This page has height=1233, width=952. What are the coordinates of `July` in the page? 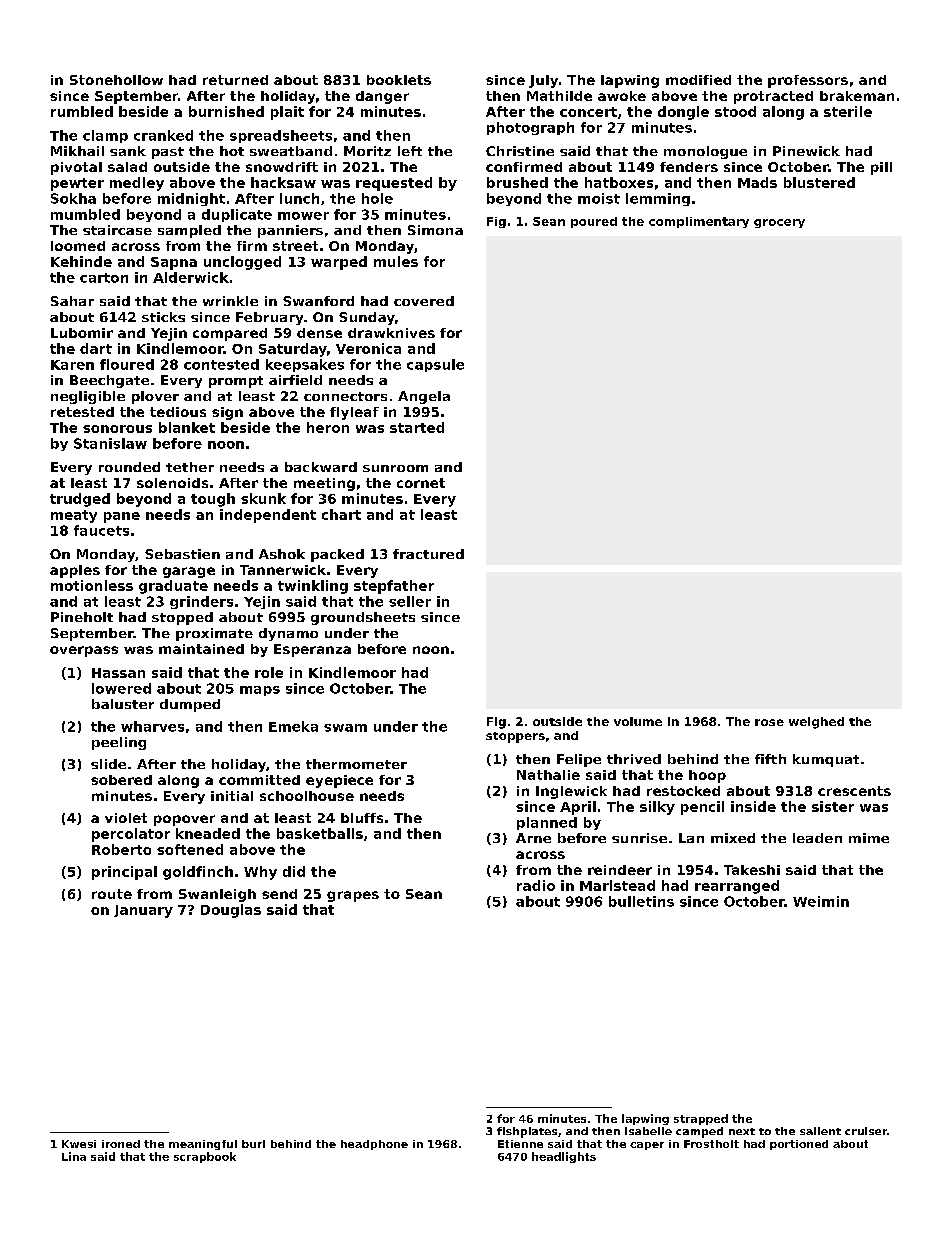 It's located at (543, 81).
